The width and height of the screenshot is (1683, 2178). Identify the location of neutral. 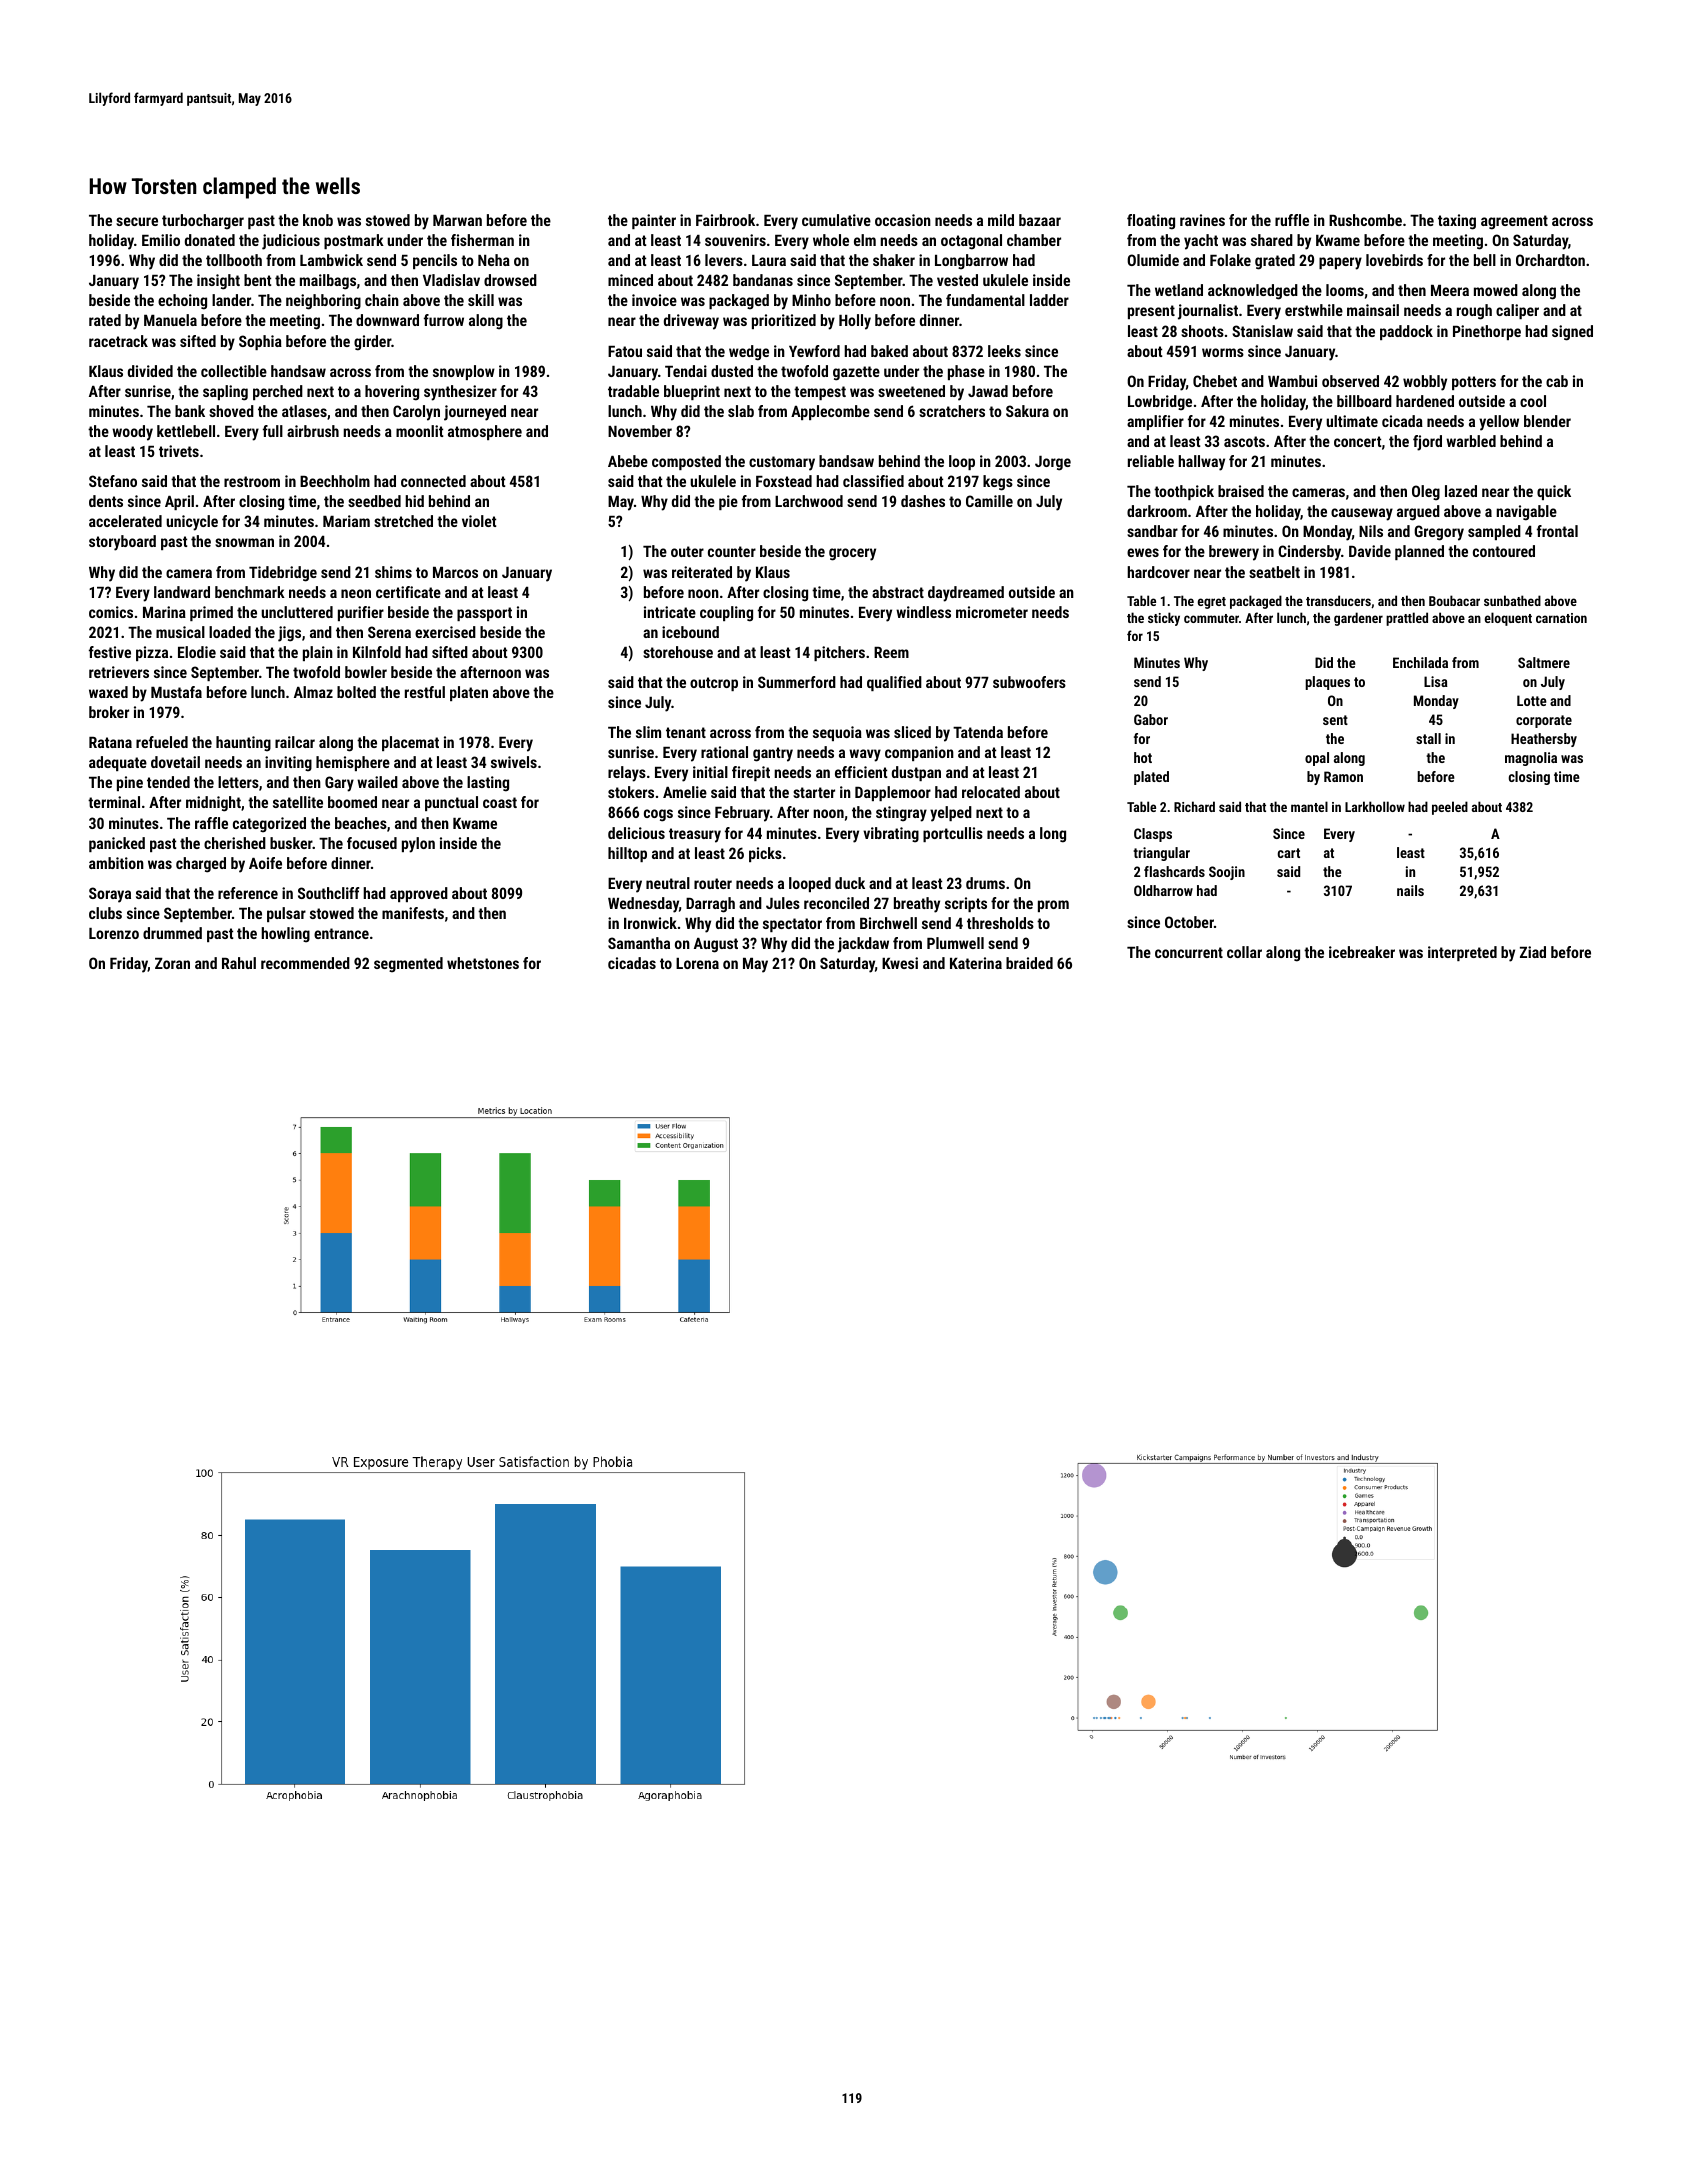
(668, 883).
